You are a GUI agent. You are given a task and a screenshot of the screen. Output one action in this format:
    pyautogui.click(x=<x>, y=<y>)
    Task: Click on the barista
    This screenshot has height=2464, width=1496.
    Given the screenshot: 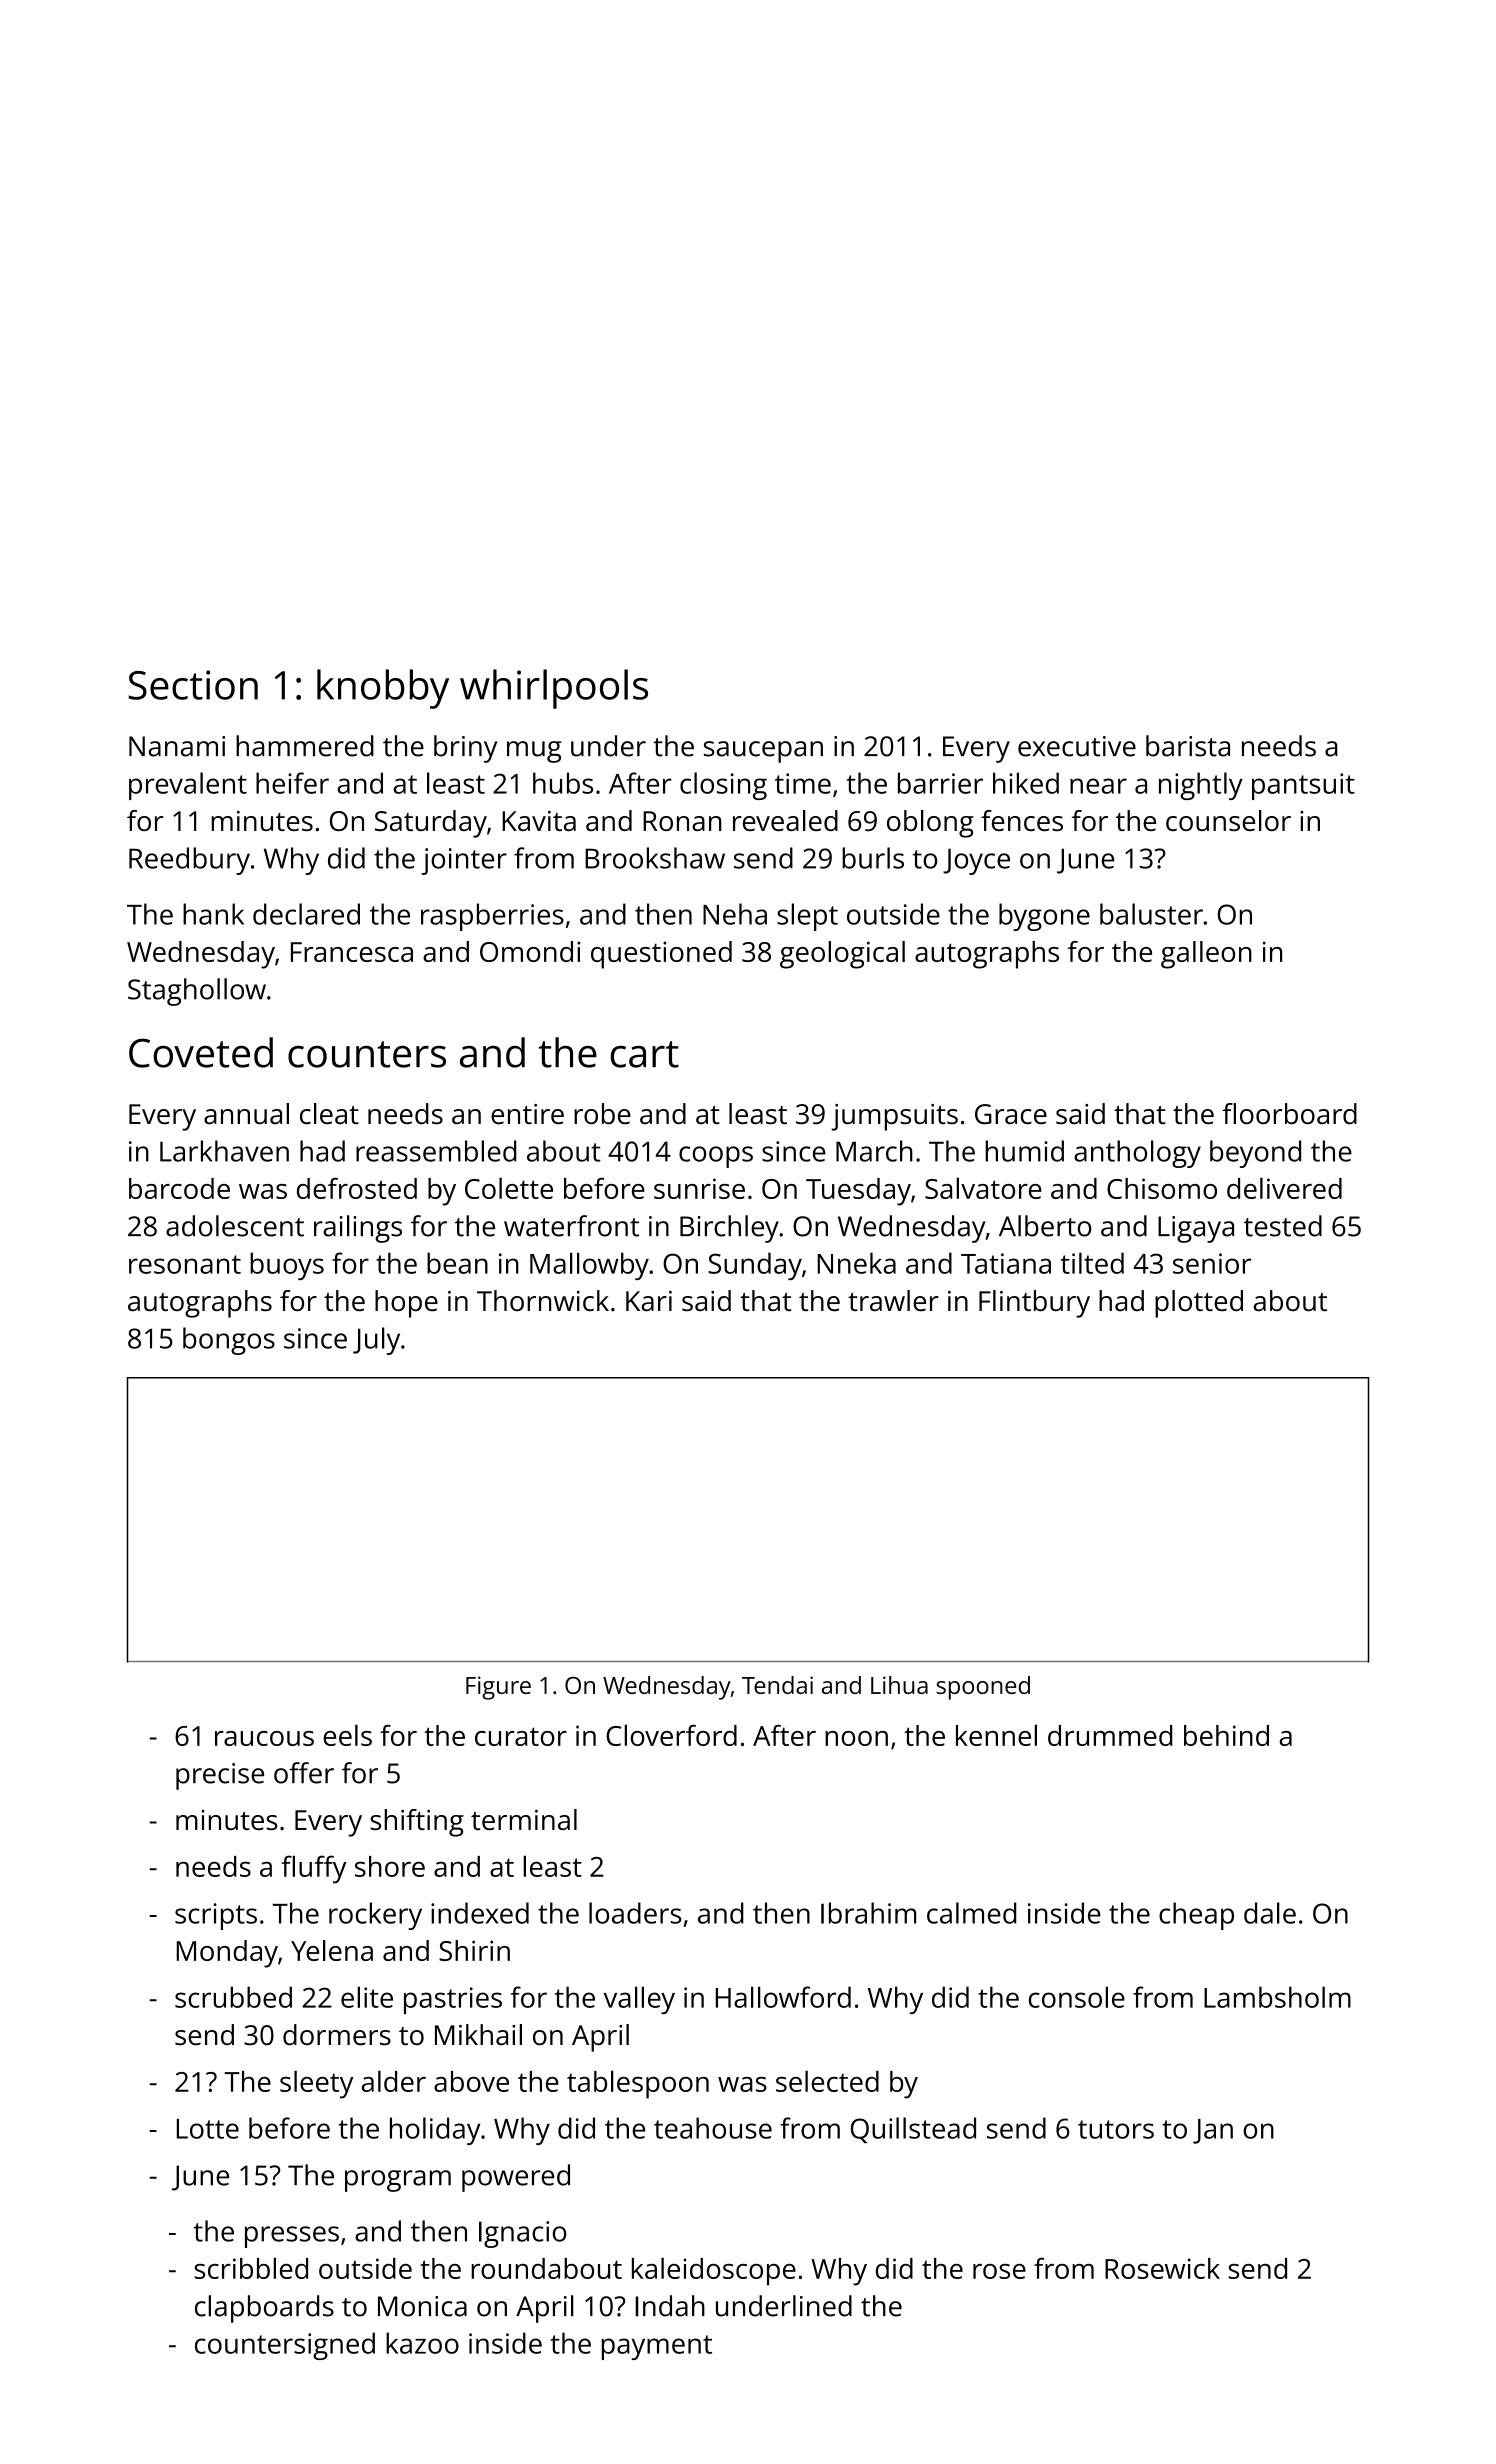 What is the action you would take?
    pyautogui.click(x=1188, y=746)
